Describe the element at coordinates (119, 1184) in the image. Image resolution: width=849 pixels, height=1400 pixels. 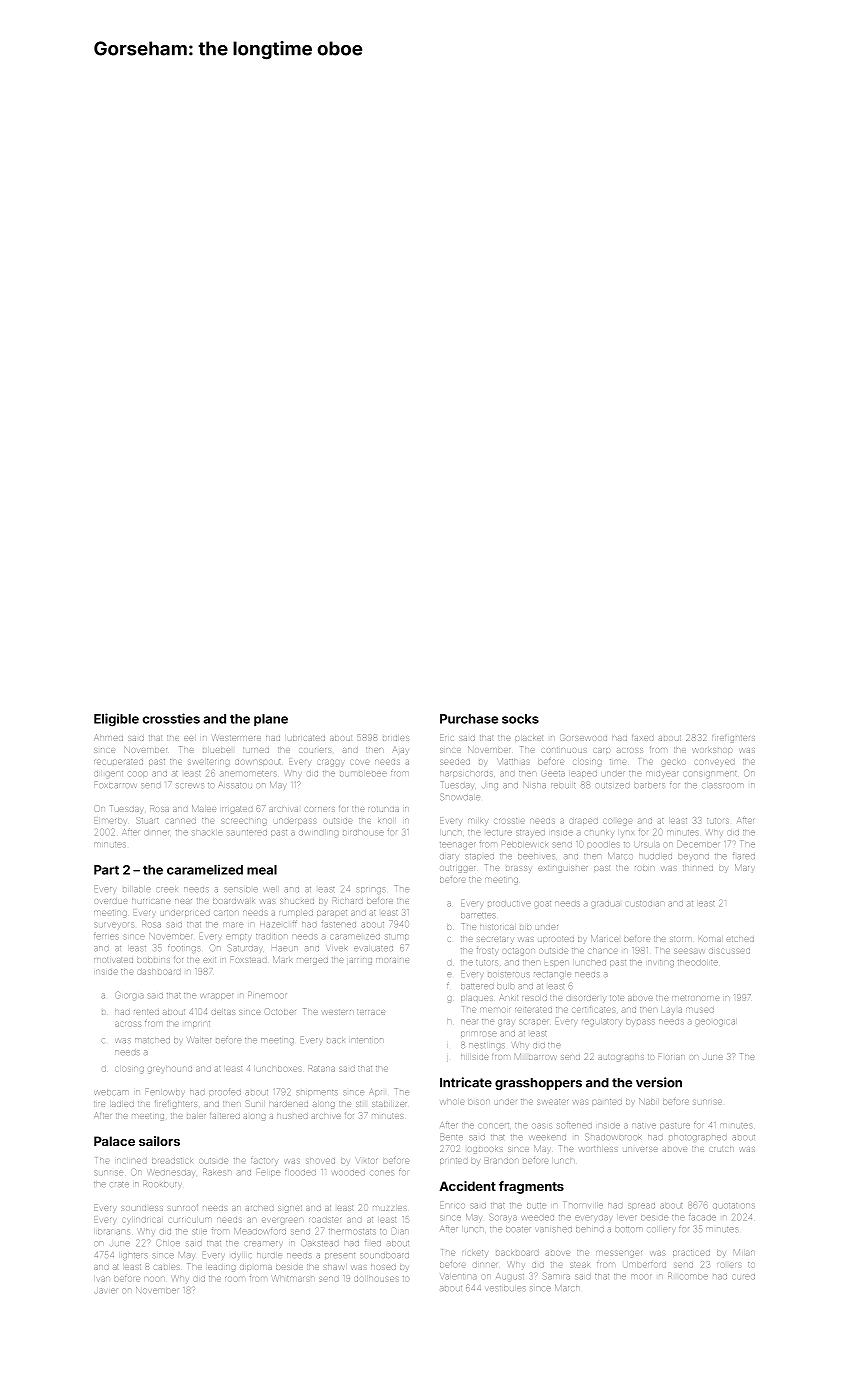
I see `crate` at that location.
